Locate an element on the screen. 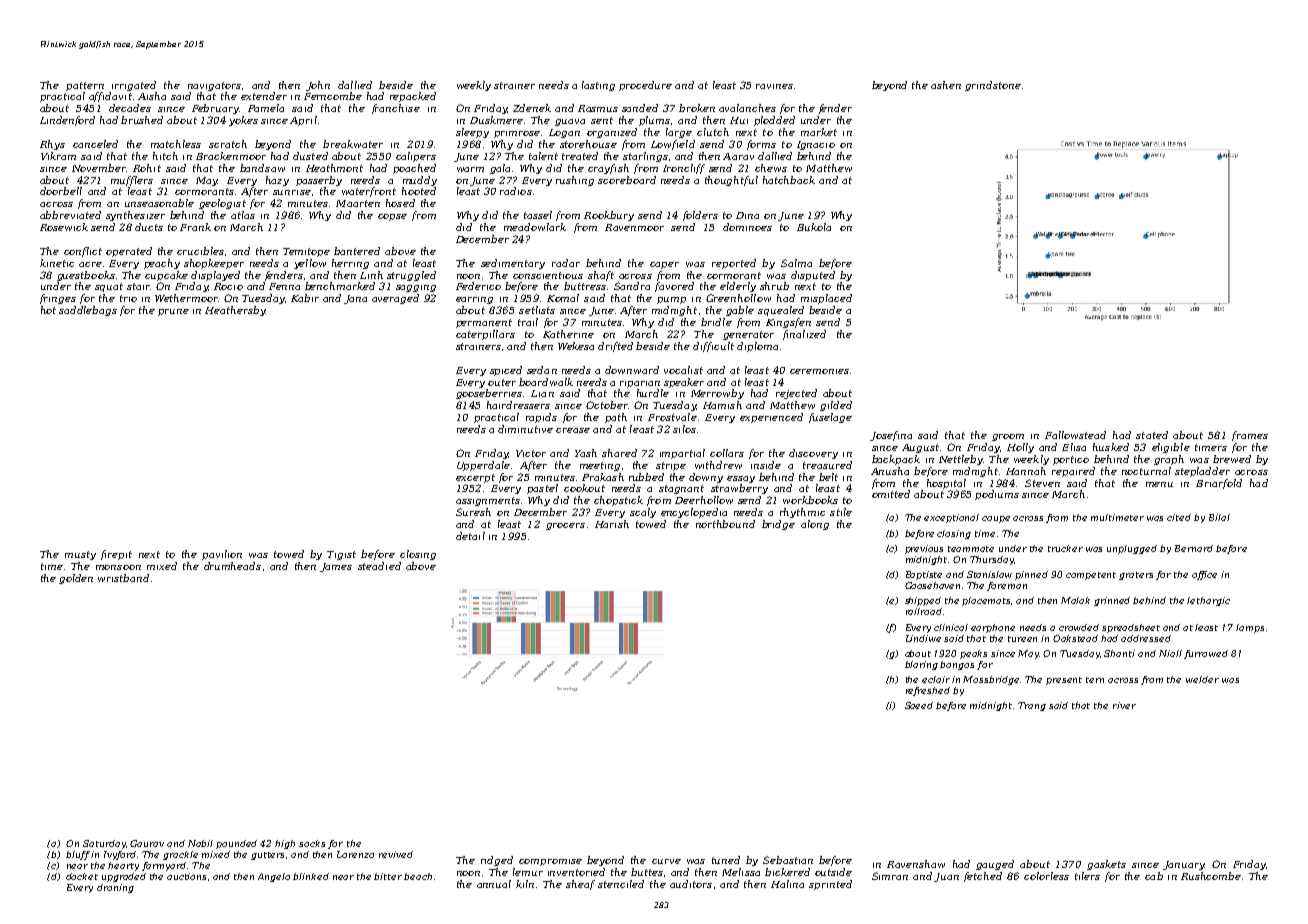 Image resolution: width=1308 pixels, height=924 pixels. prune is located at coordinates (173, 312).
